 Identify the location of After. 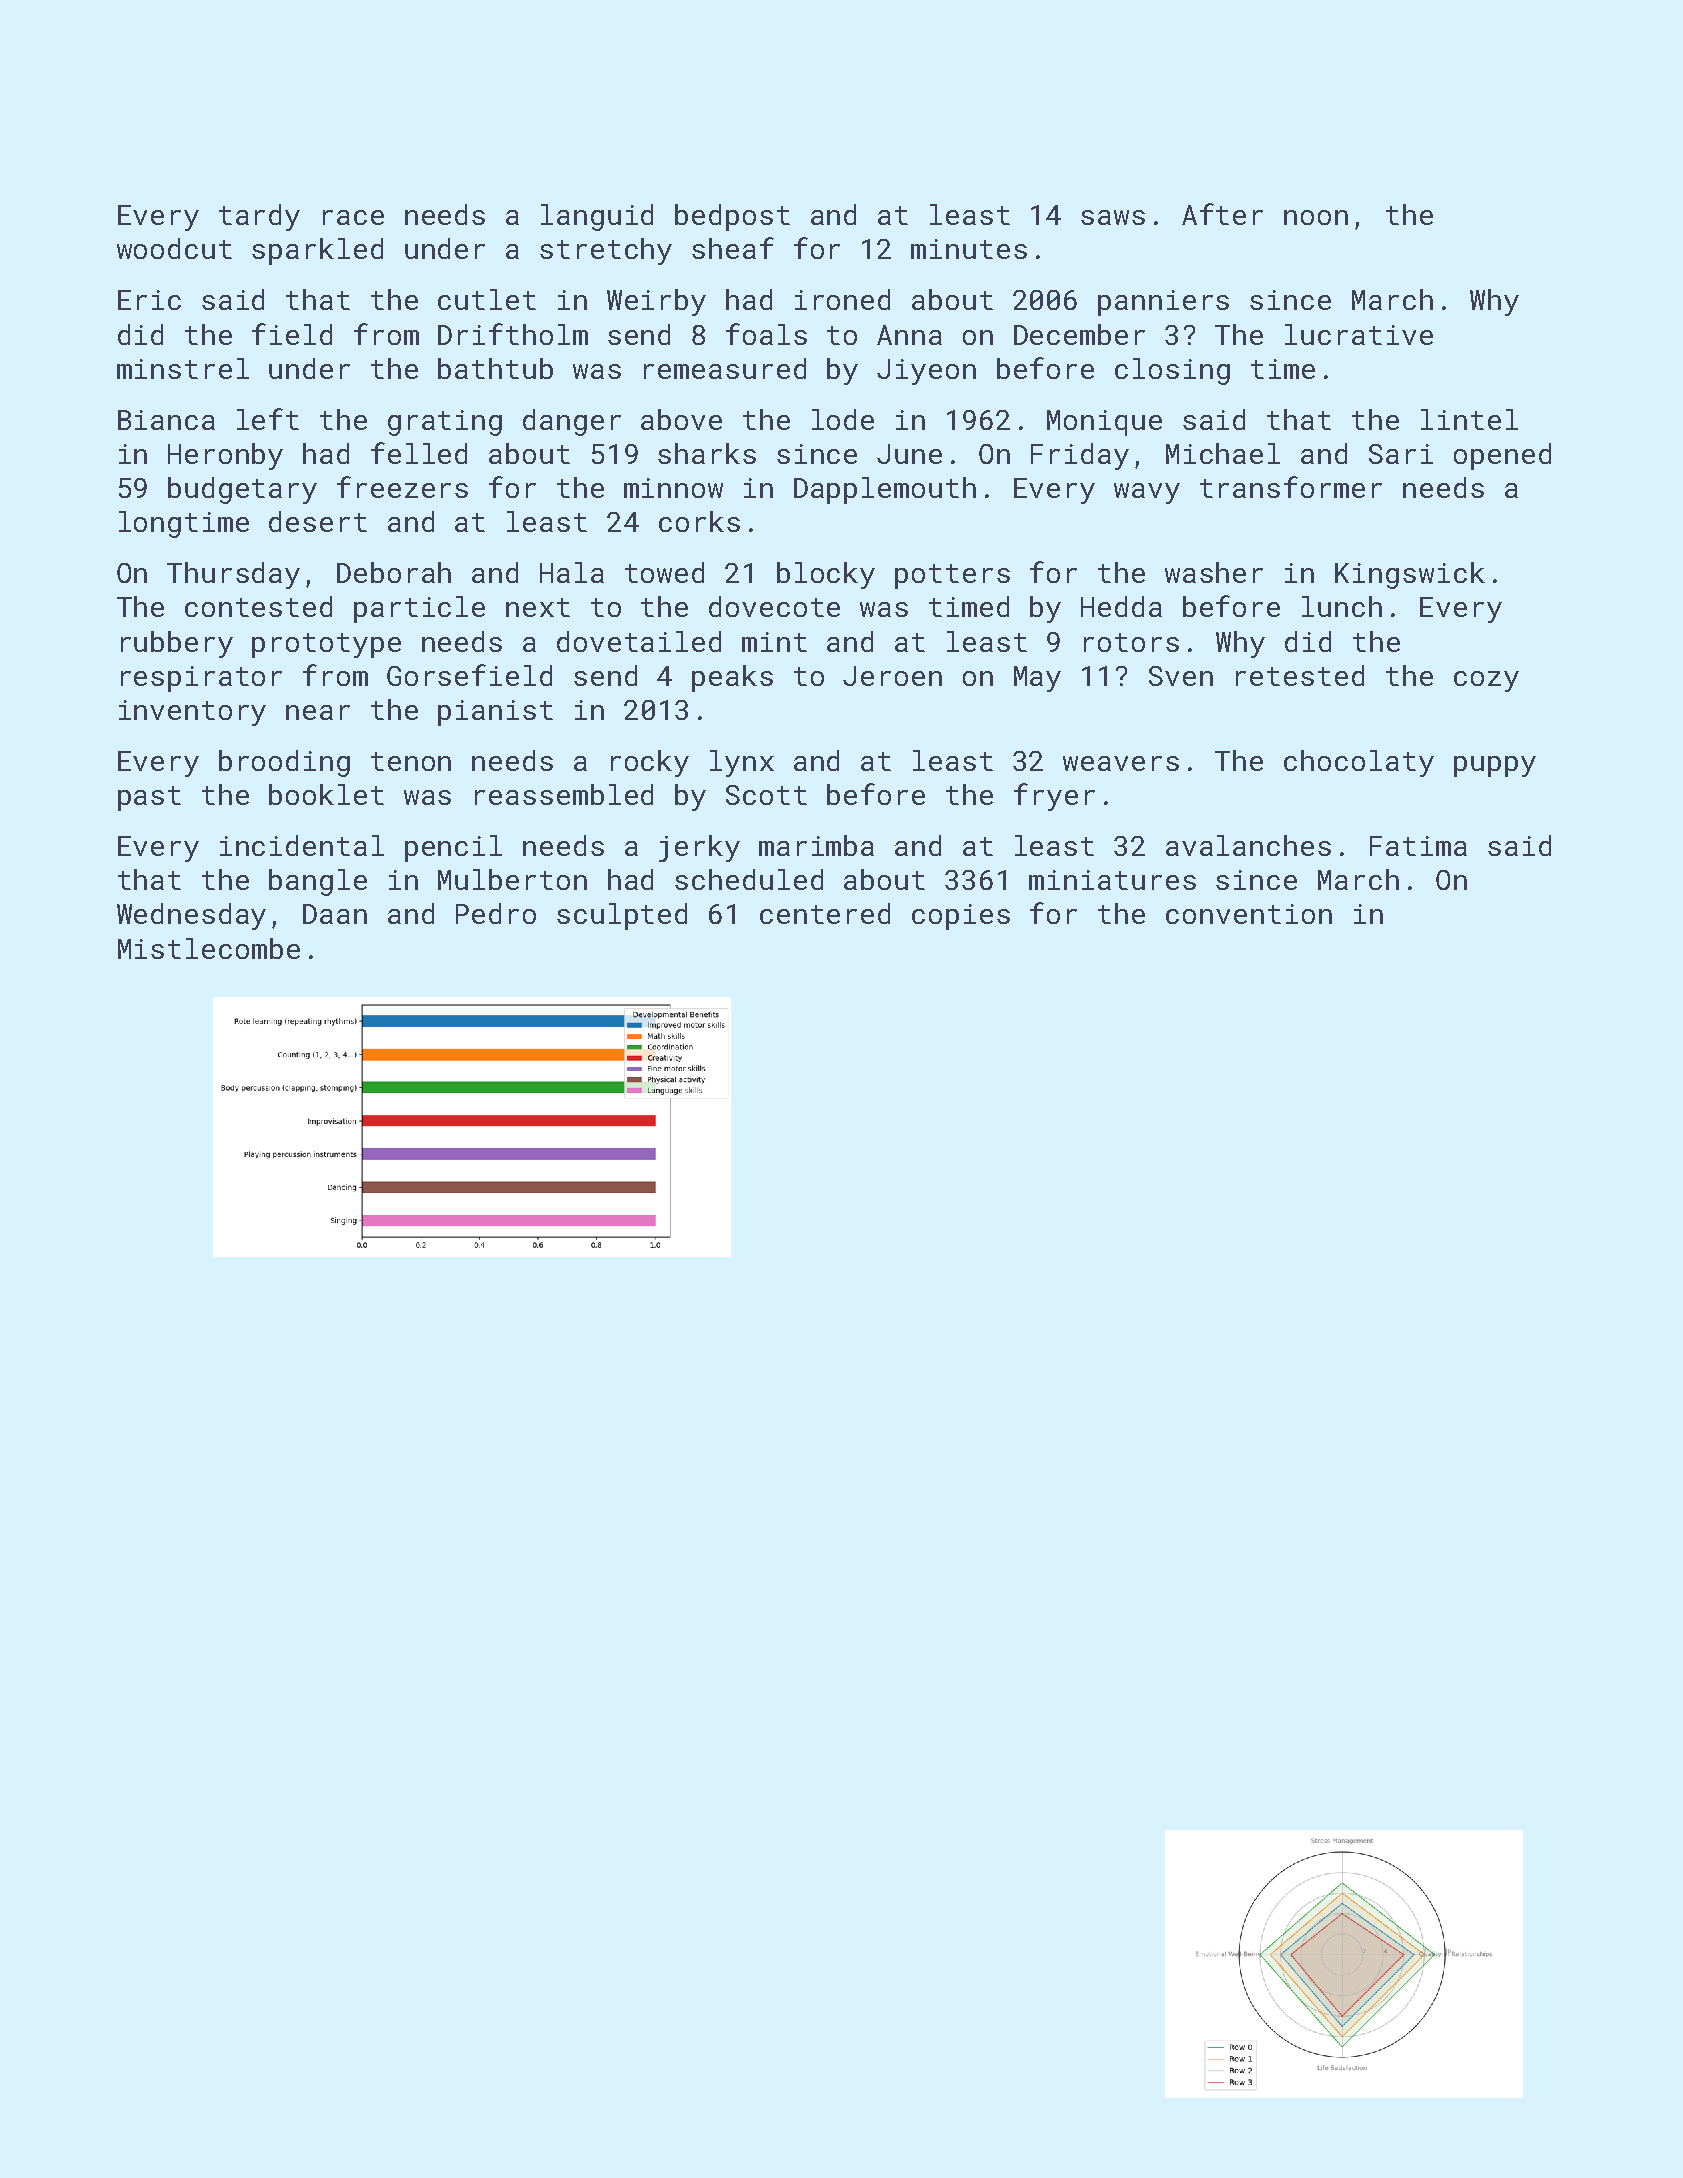
(1222, 214).
